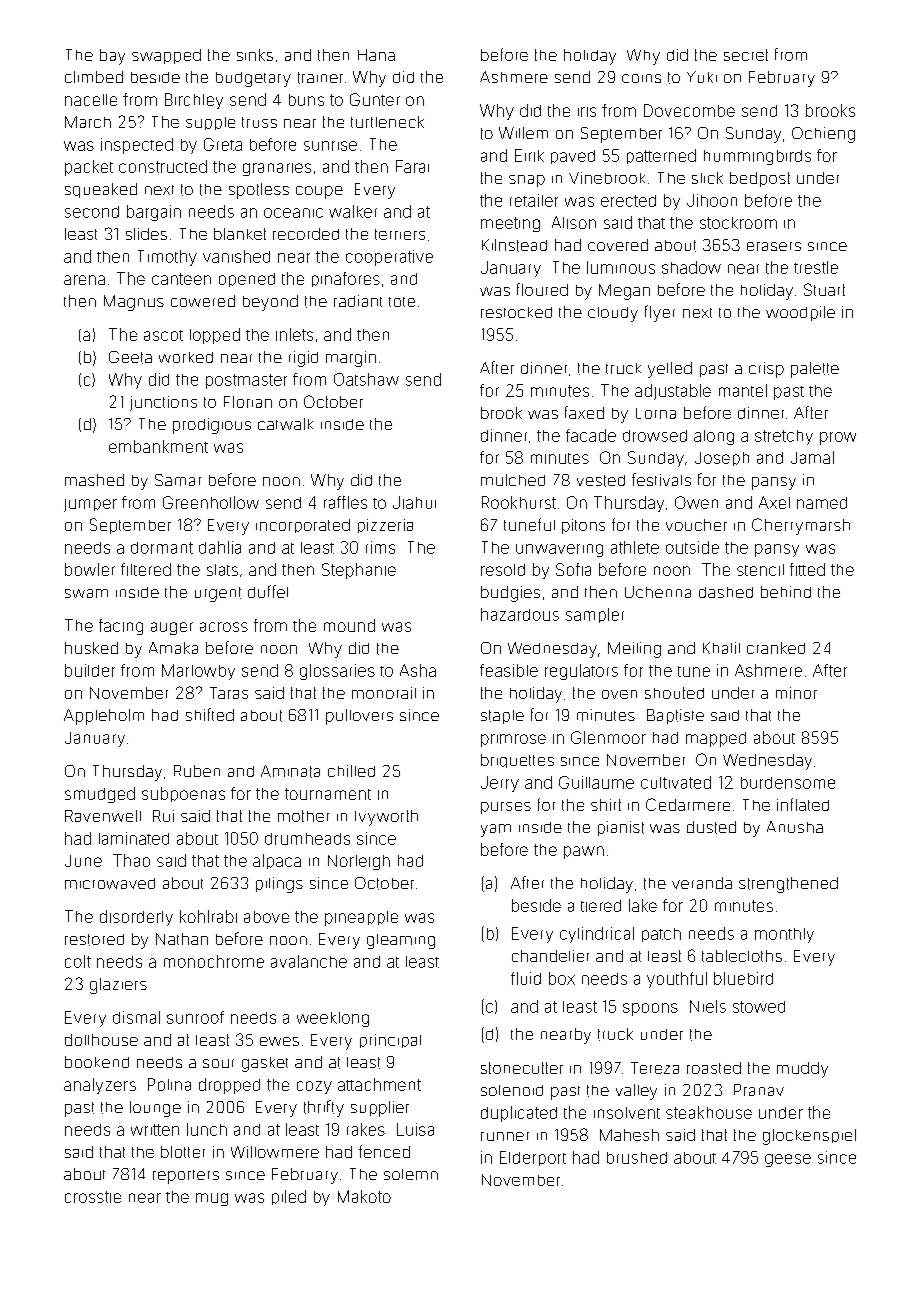  Describe the element at coordinates (364, 1196) in the screenshot. I see `Makoto` at that location.
